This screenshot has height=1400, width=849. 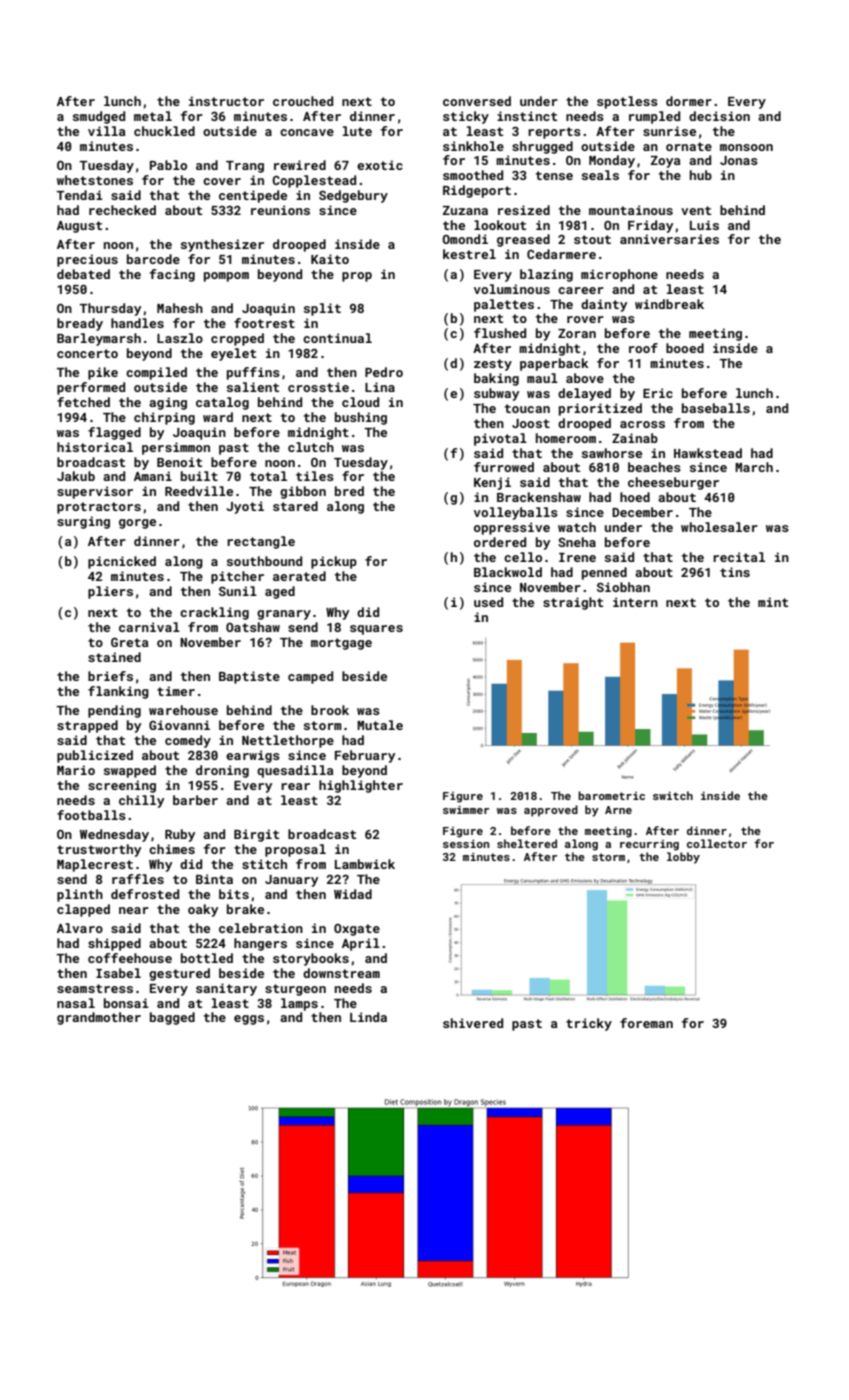 I want to click on booed, so click(x=685, y=348).
